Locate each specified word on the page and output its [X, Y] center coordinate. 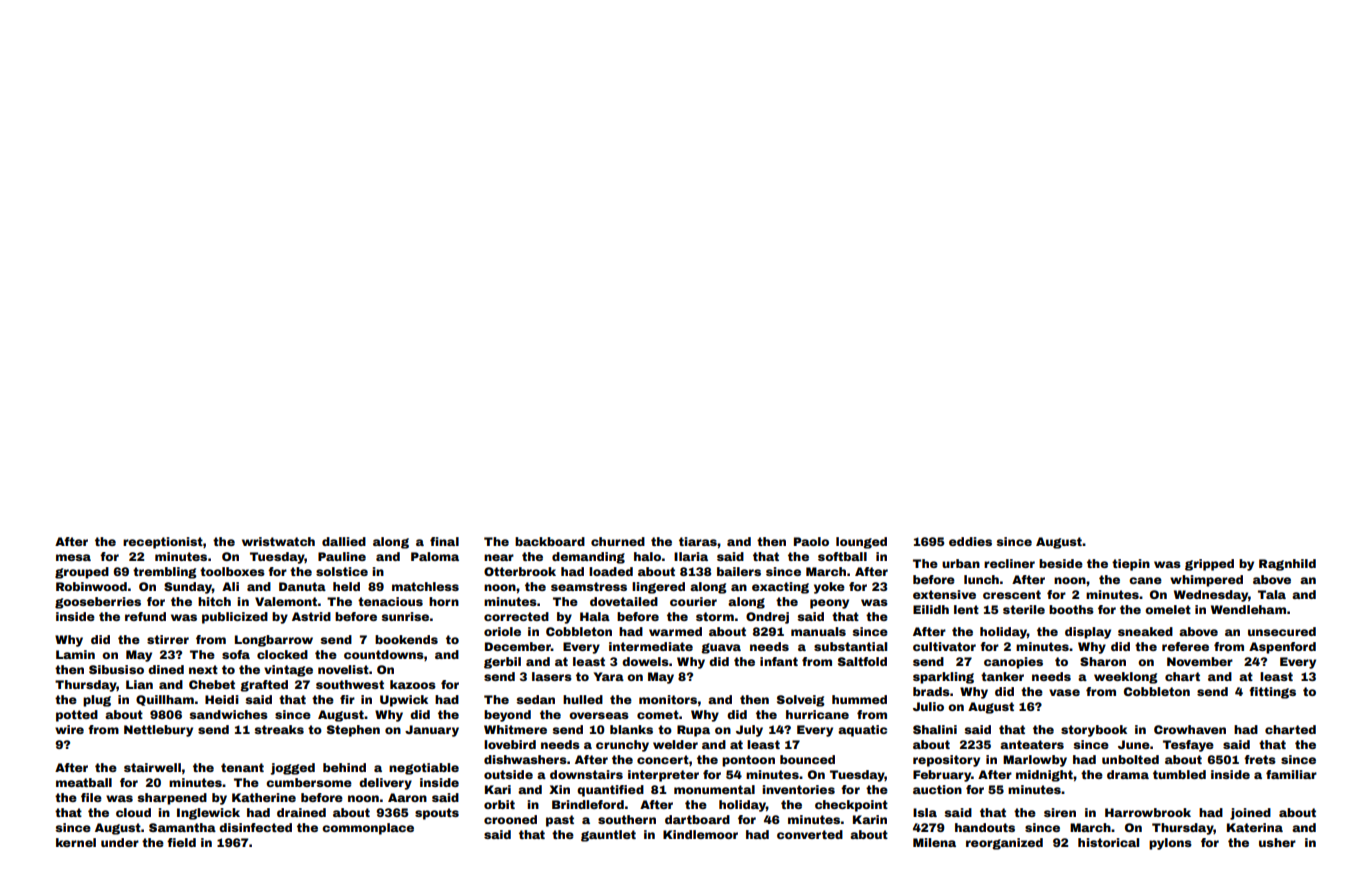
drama [1128, 774]
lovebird [510, 744]
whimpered [1206, 581]
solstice [342, 571]
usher [1277, 842]
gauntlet [608, 836]
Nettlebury [158, 731]
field [181, 842]
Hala [595, 616]
